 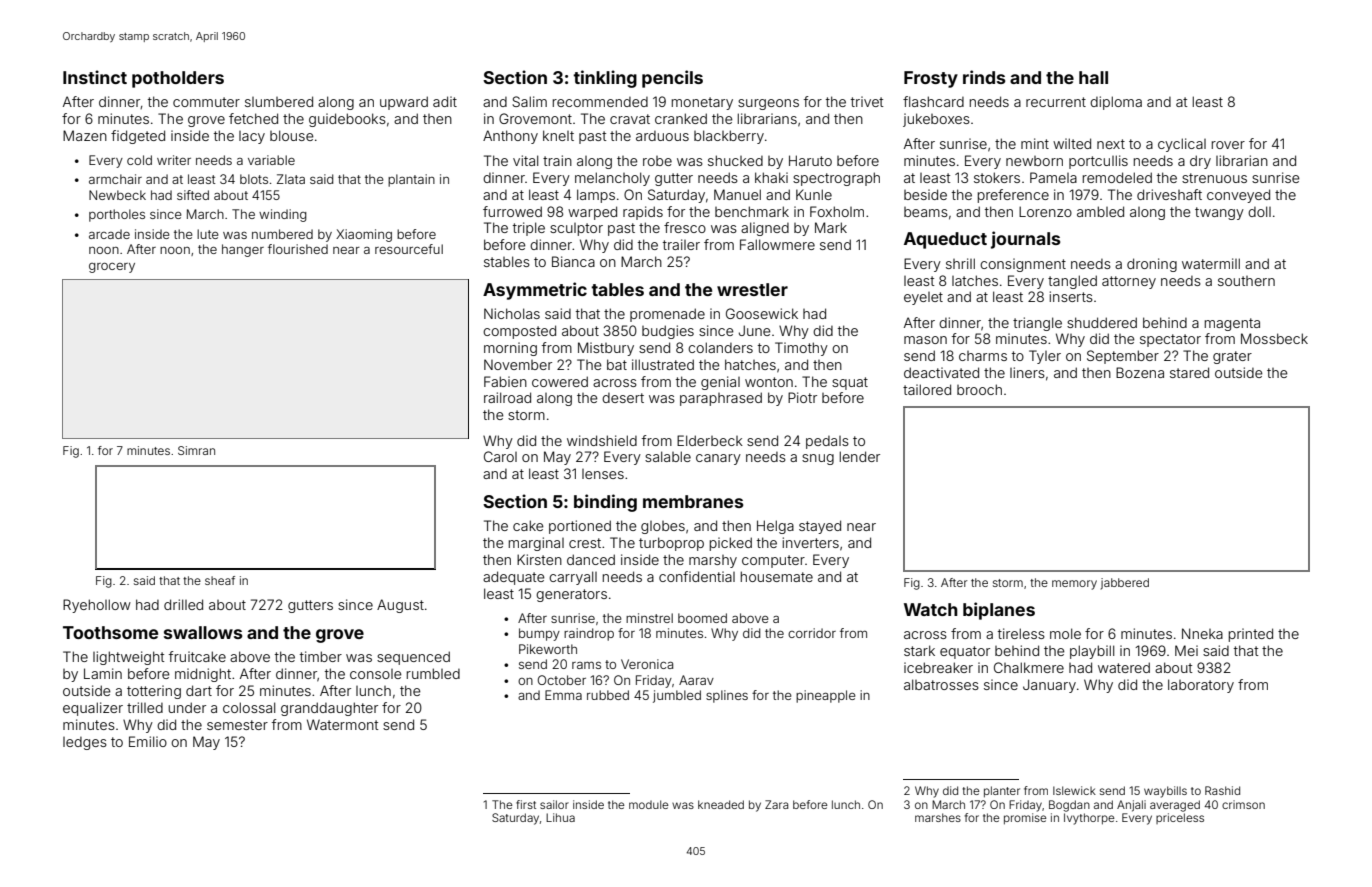 I want to click on upward, so click(x=404, y=103).
